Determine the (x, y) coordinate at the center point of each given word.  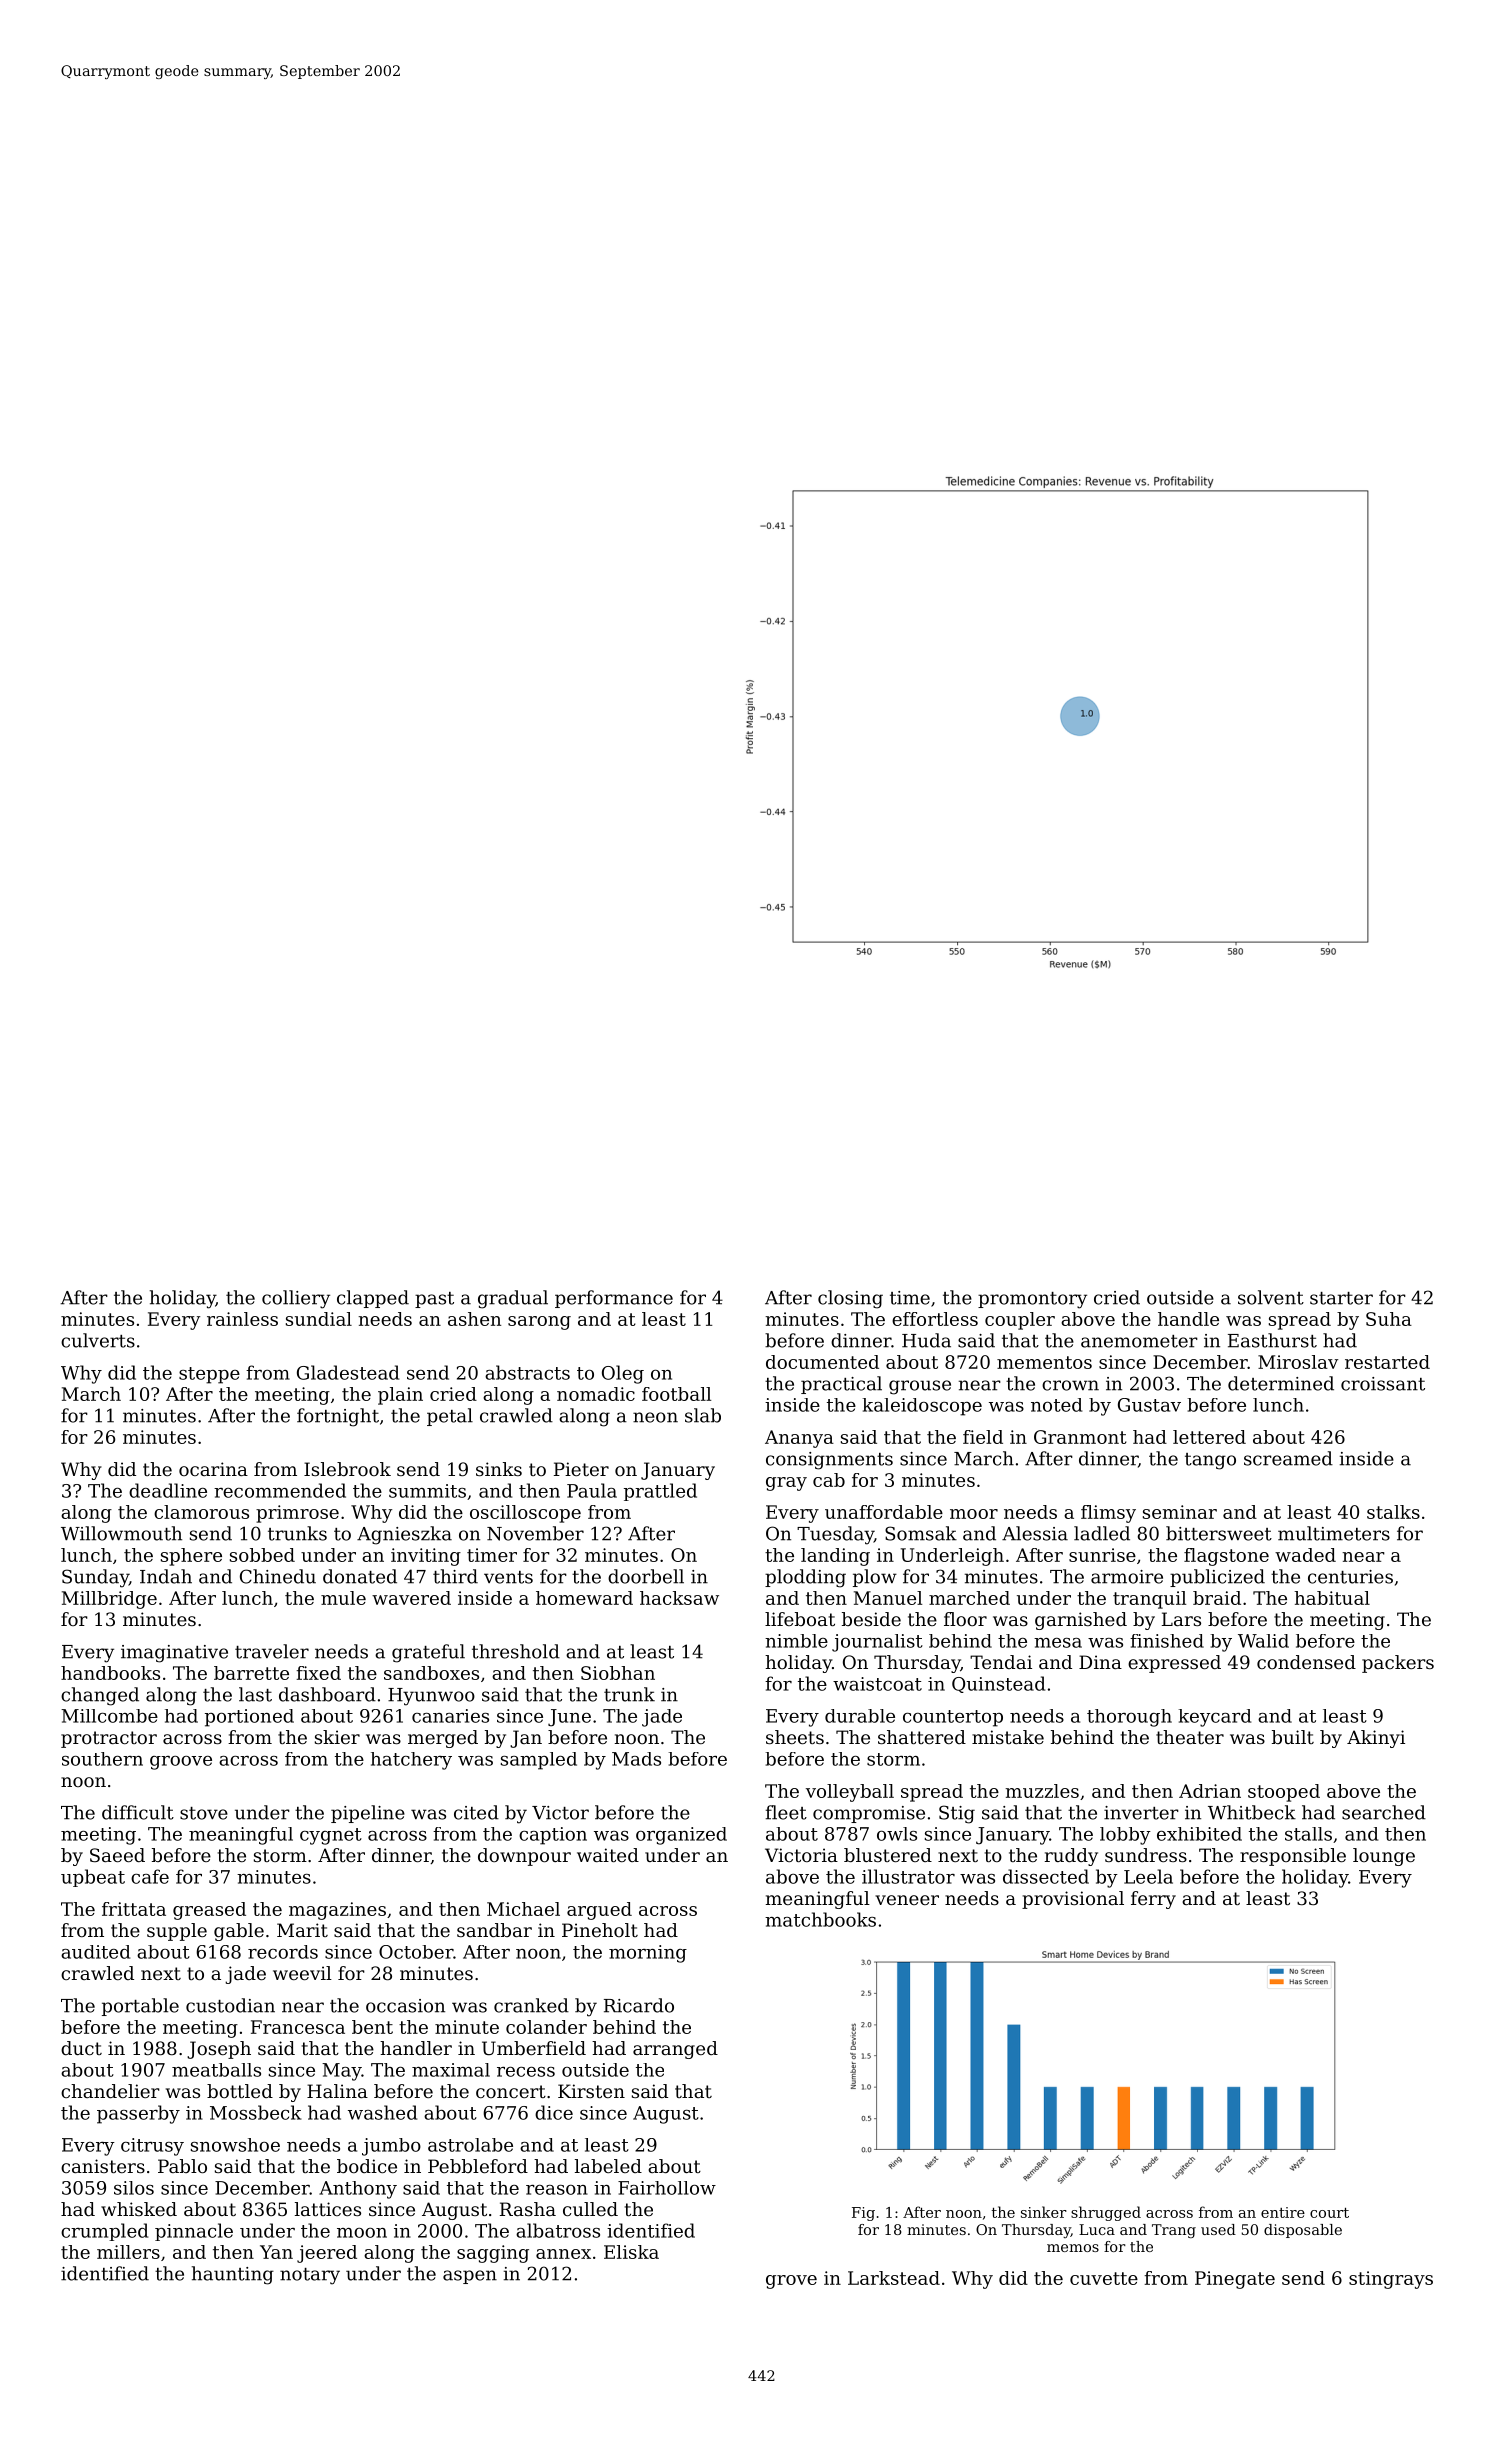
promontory (1032, 1300)
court (1329, 2213)
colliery (296, 1299)
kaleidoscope (922, 1407)
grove (791, 2282)
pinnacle (194, 2232)
